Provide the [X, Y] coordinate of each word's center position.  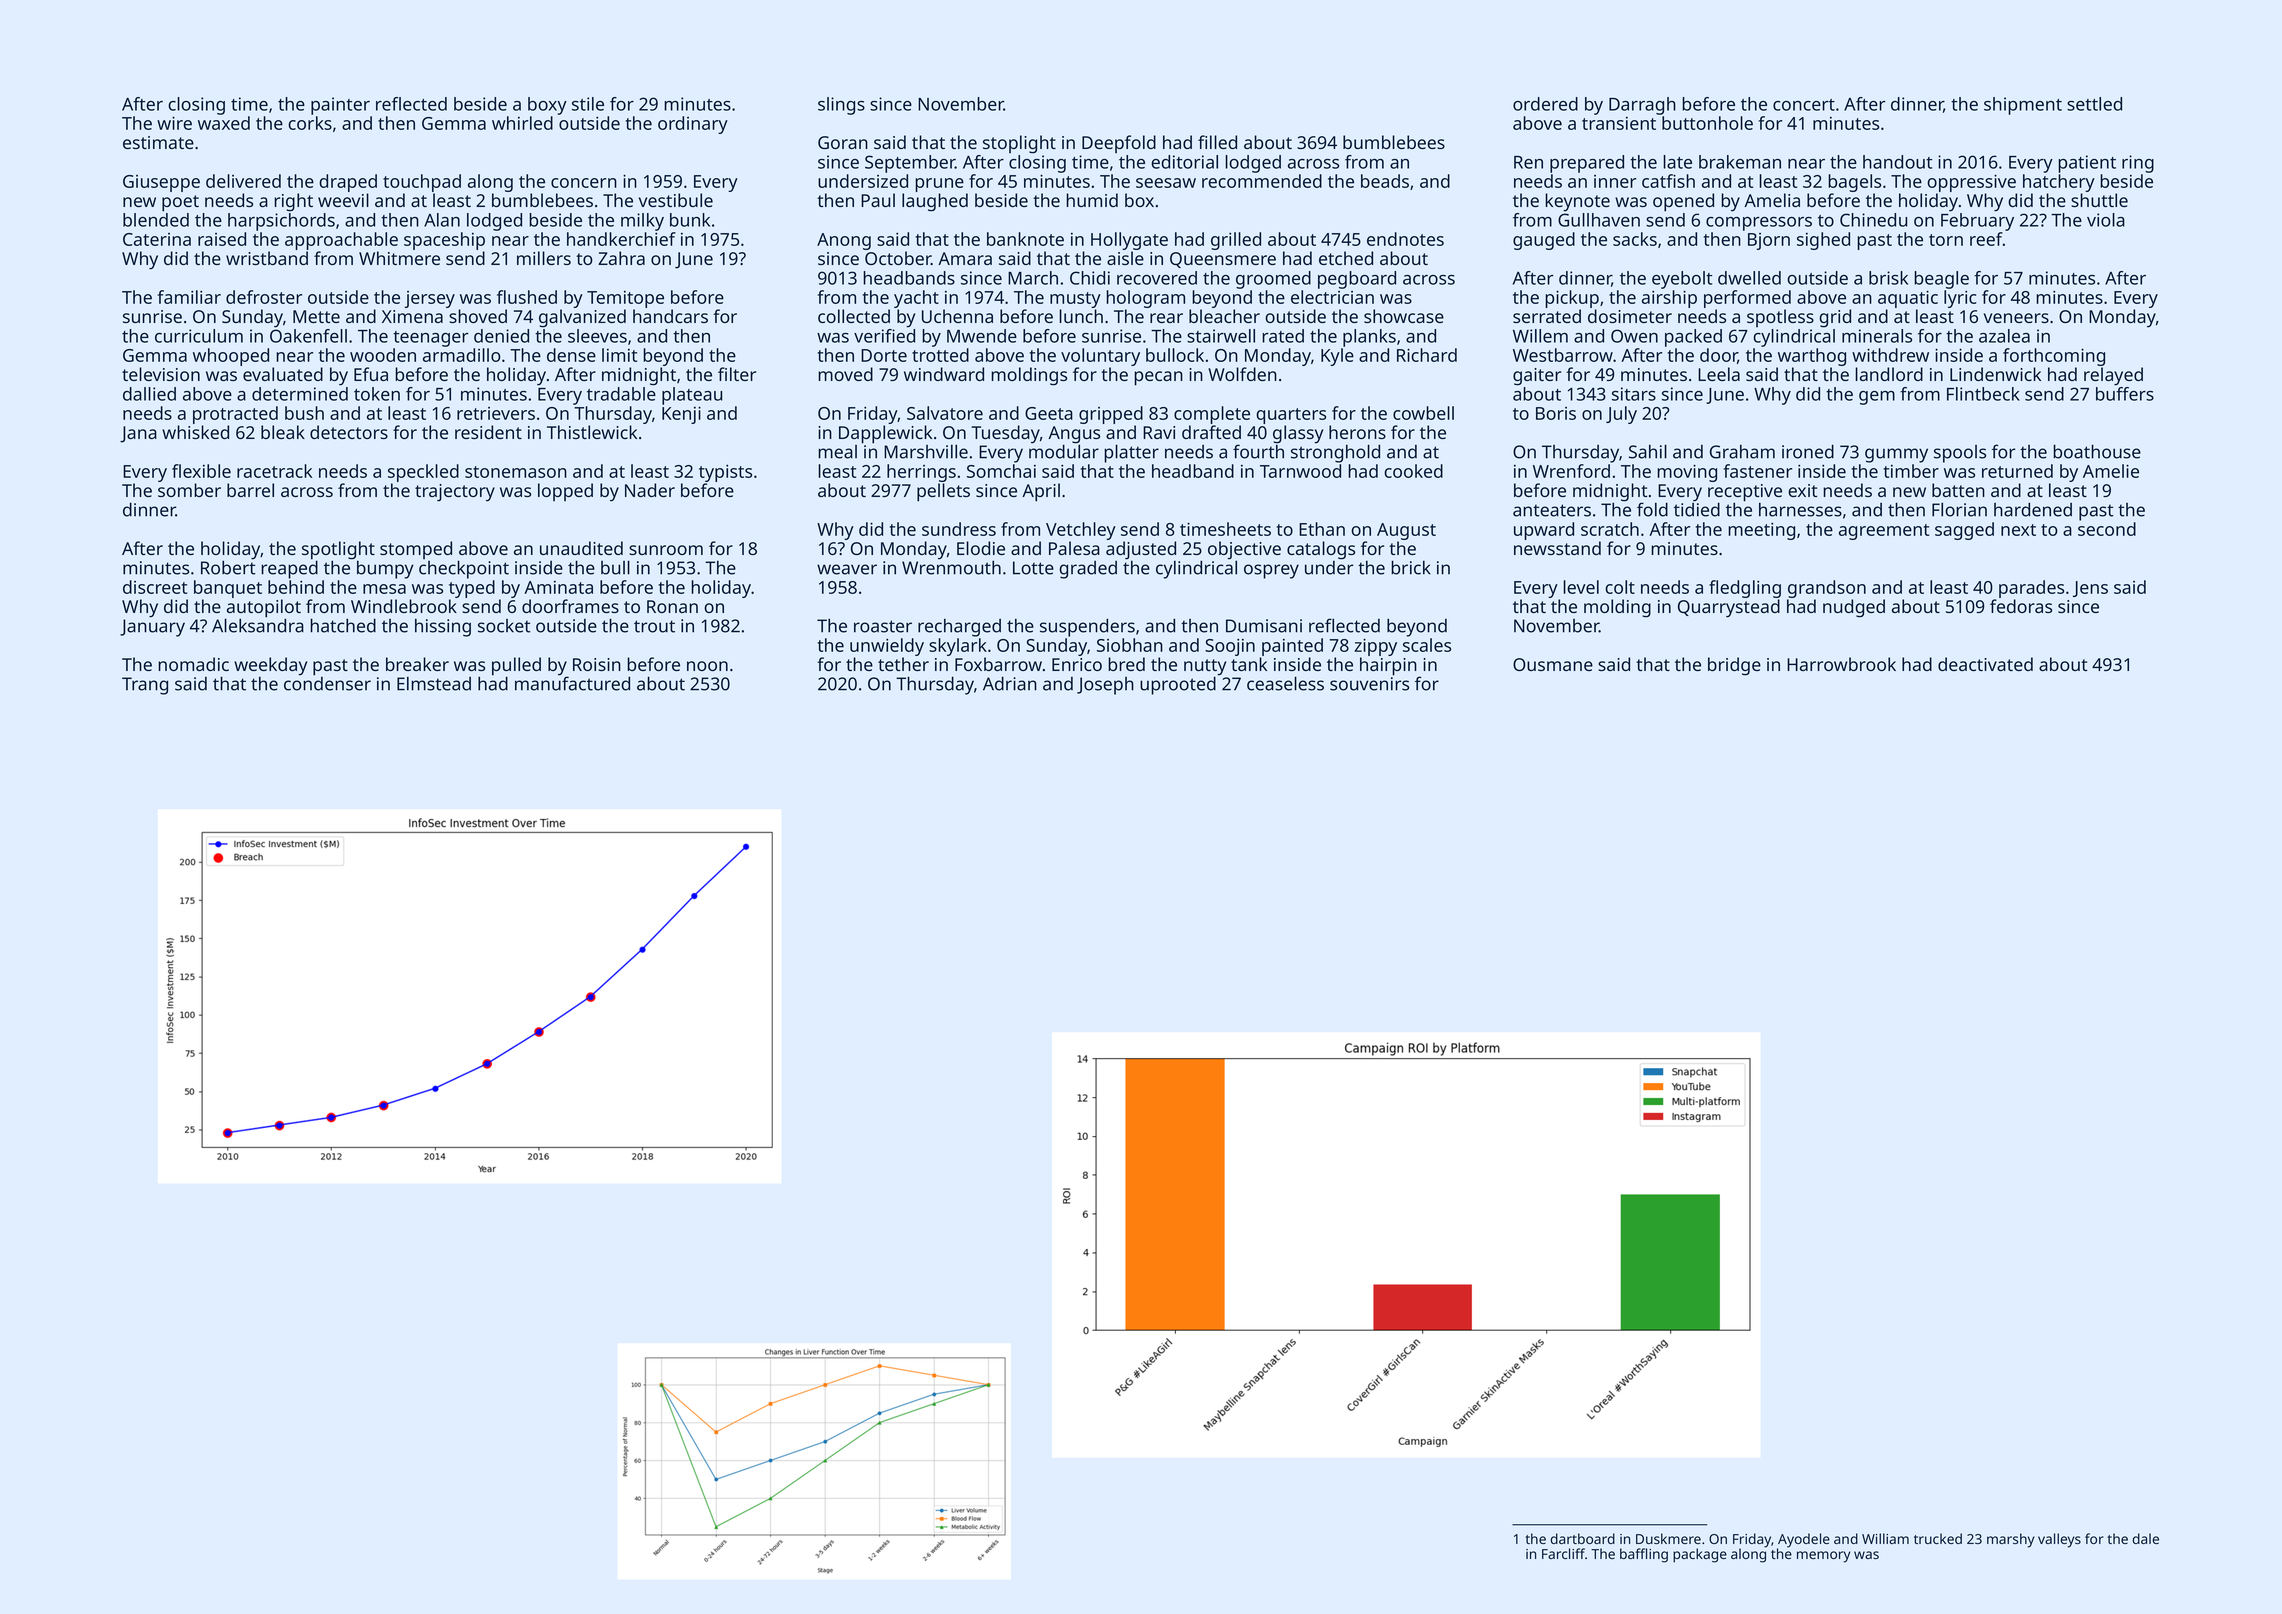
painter [340, 106]
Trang [145, 686]
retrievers [496, 413]
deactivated [1985, 664]
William [1885, 1538]
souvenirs [1369, 684]
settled [2094, 104]
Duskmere [1668, 1538]
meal [837, 452]
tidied [1697, 509]
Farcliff [1563, 1553]
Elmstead [434, 684]
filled [1217, 142]
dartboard [1582, 1538]
